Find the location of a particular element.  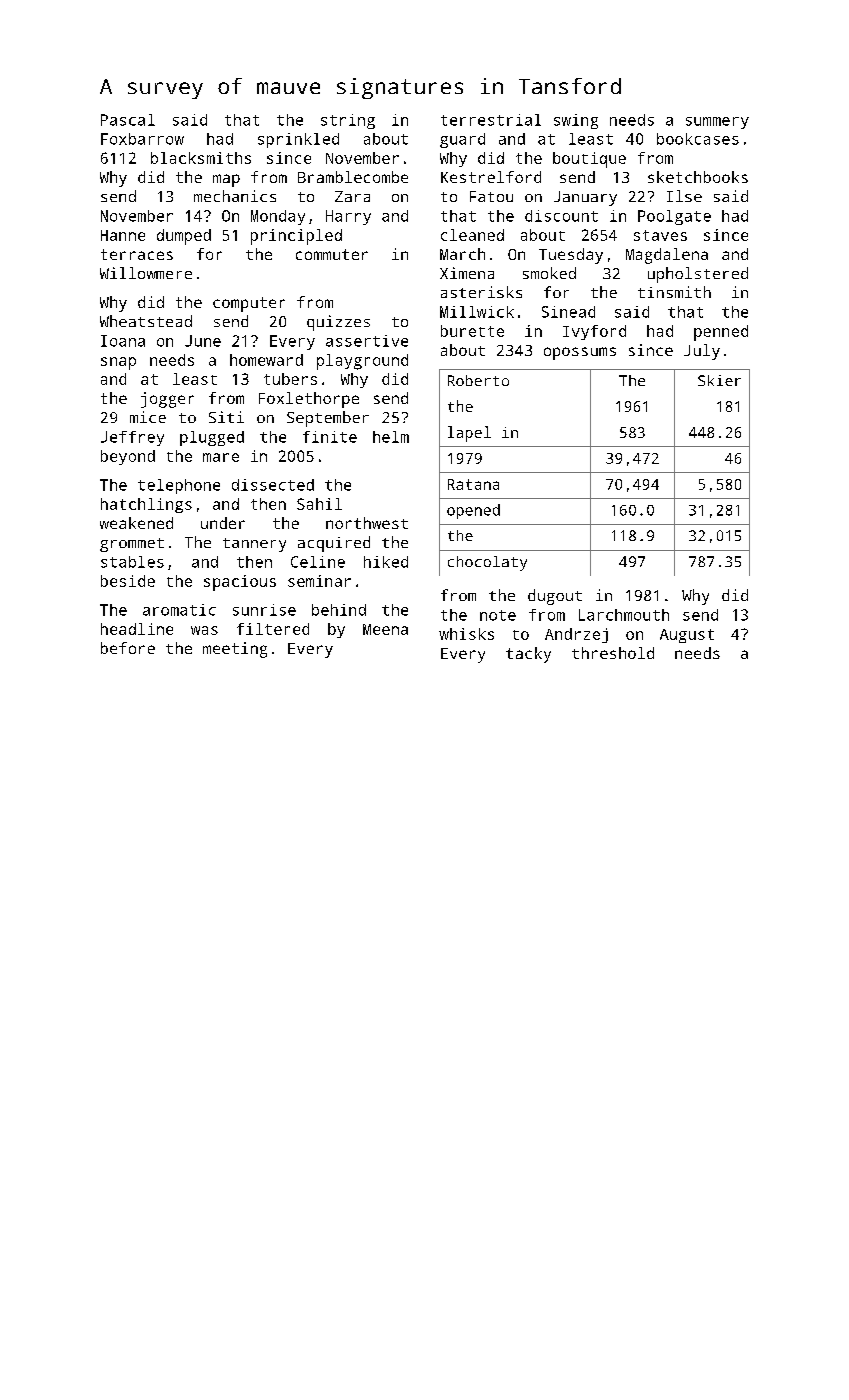

mare is located at coordinates (221, 457).
